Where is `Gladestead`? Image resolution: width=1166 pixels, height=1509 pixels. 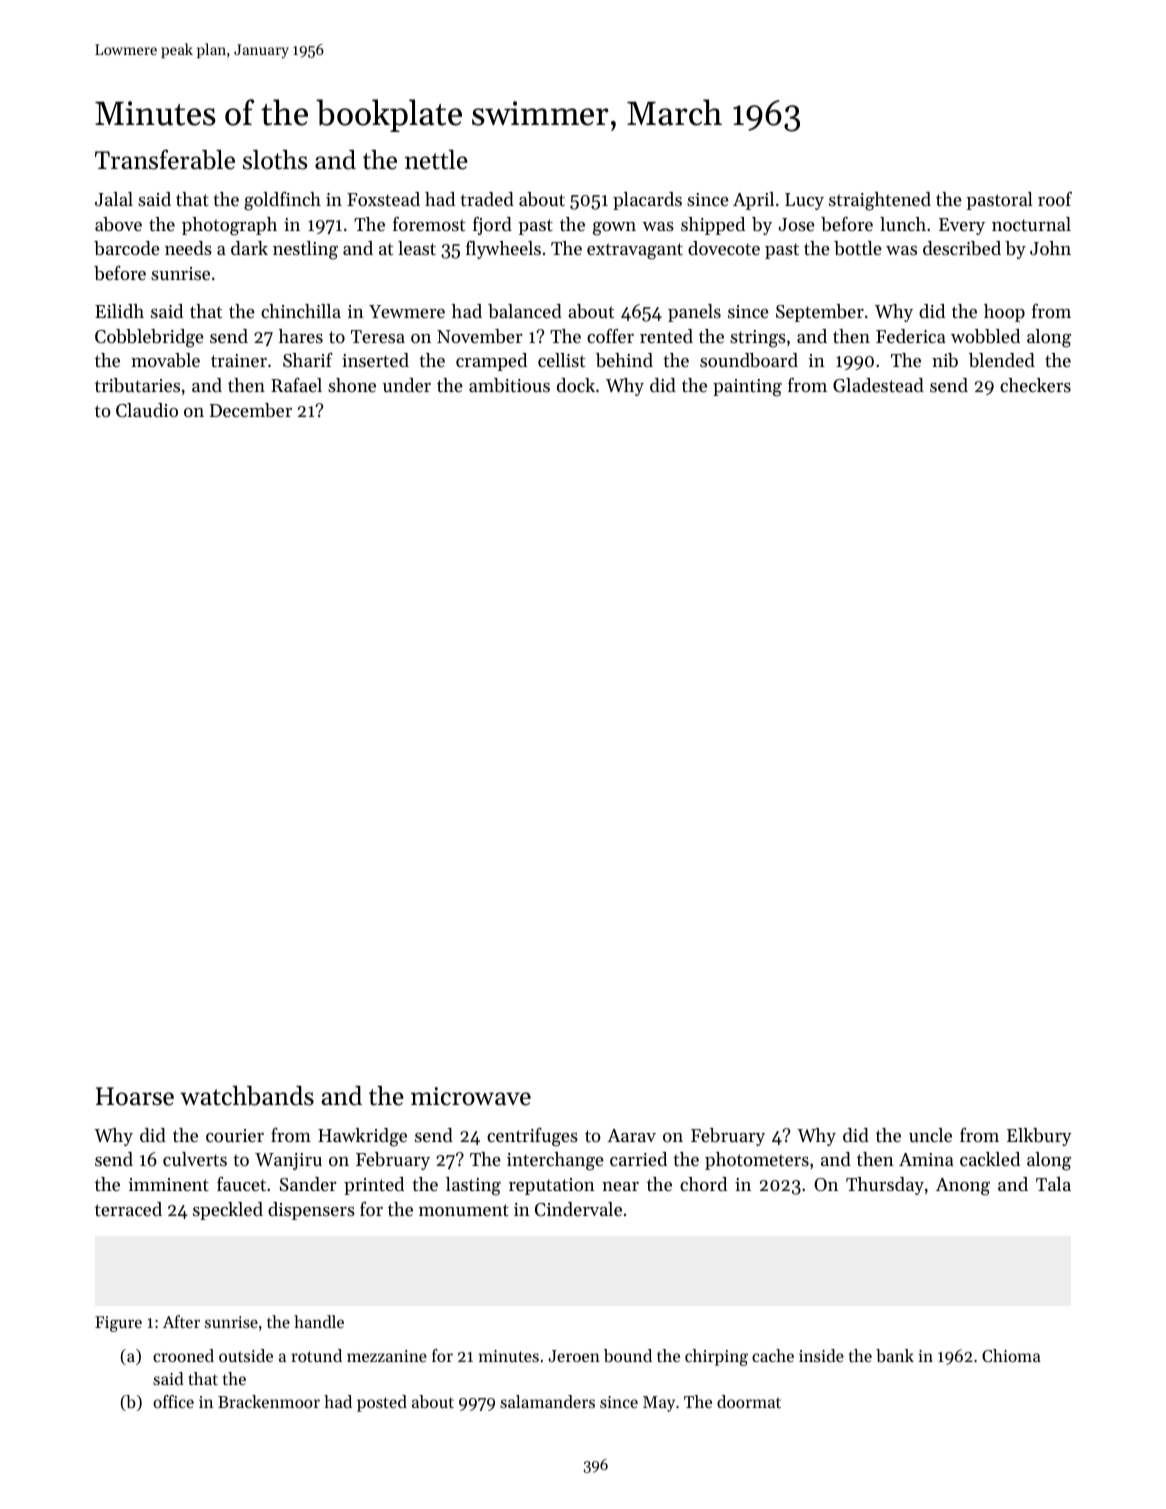
Gladestead is located at coordinates (878, 385).
